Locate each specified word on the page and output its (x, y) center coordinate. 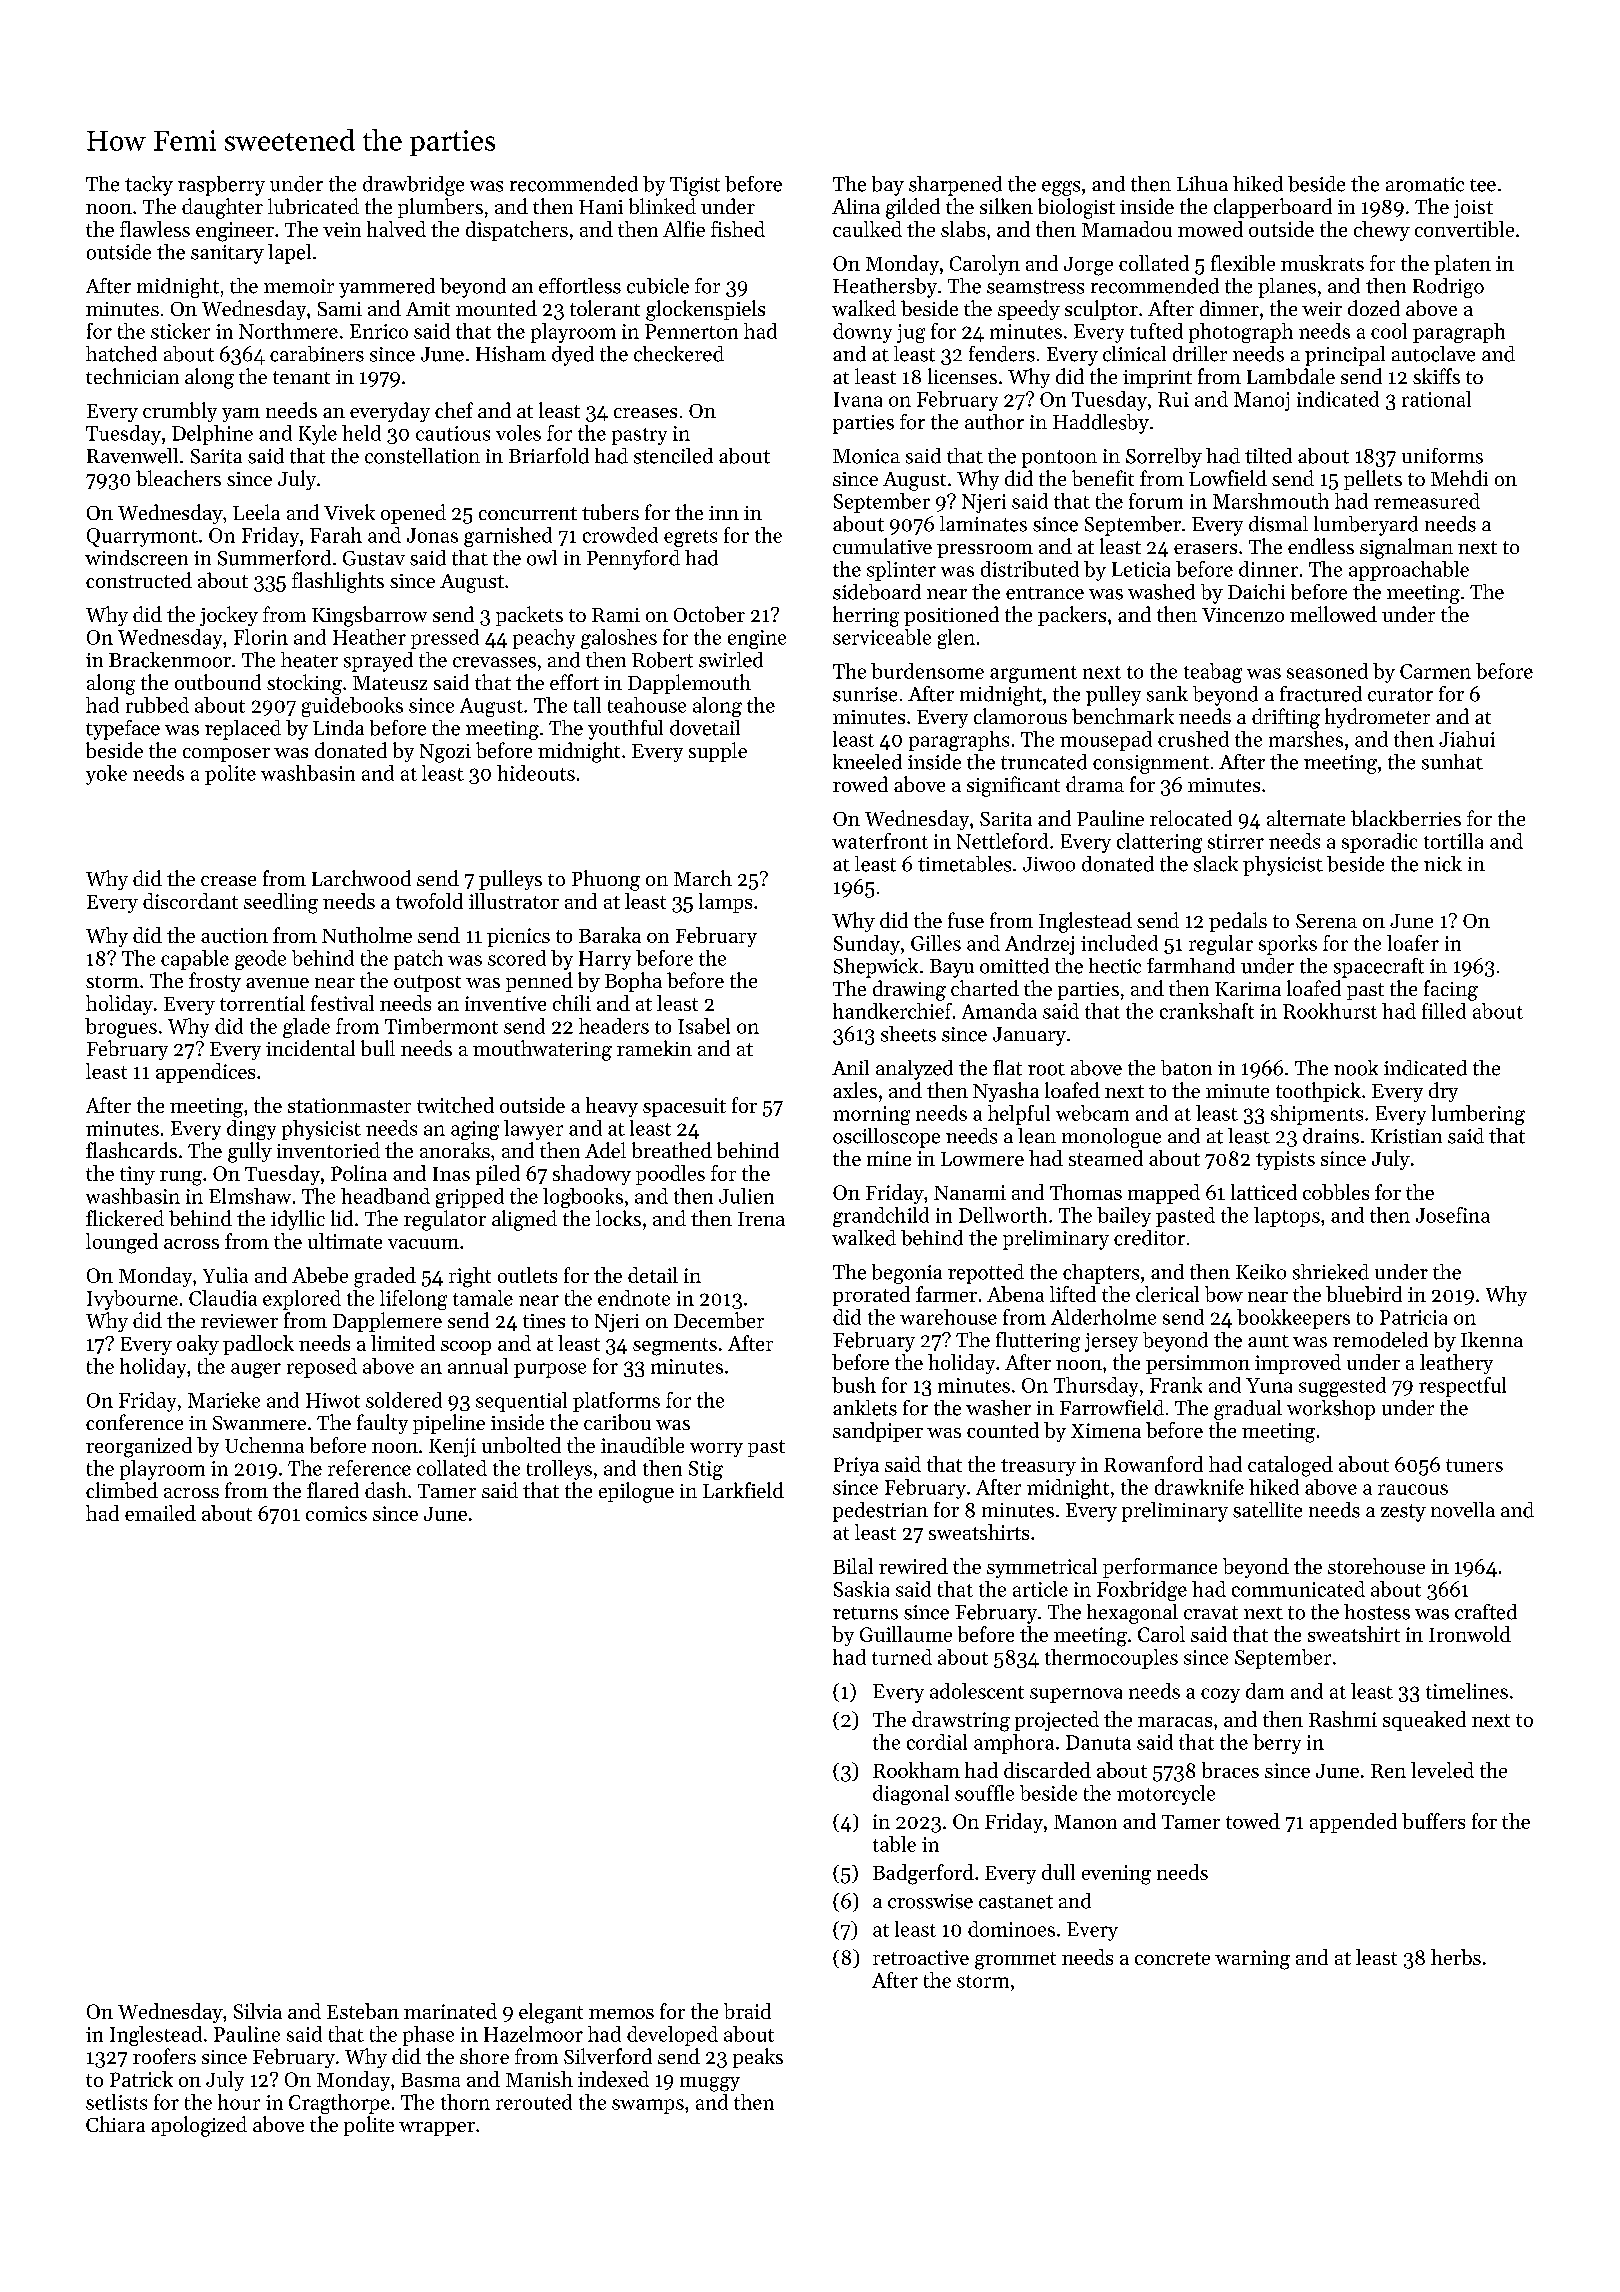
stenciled (673, 456)
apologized (199, 2126)
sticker (180, 331)
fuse (966, 920)
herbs (1456, 1957)
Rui (1173, 399)
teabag (1213, 673)
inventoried (328, 1150)
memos (621, 2014)
